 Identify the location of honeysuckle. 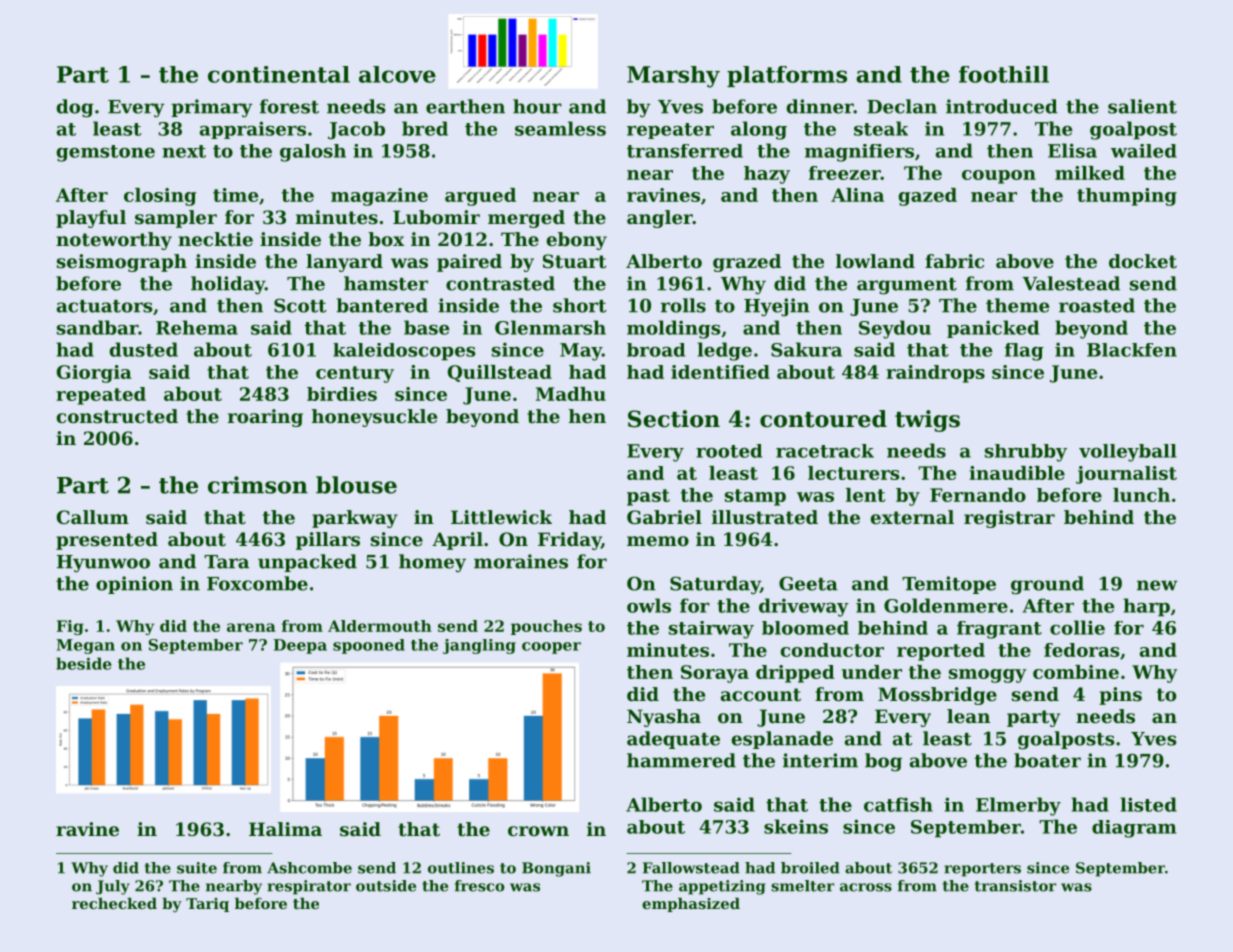
(374, 418).
